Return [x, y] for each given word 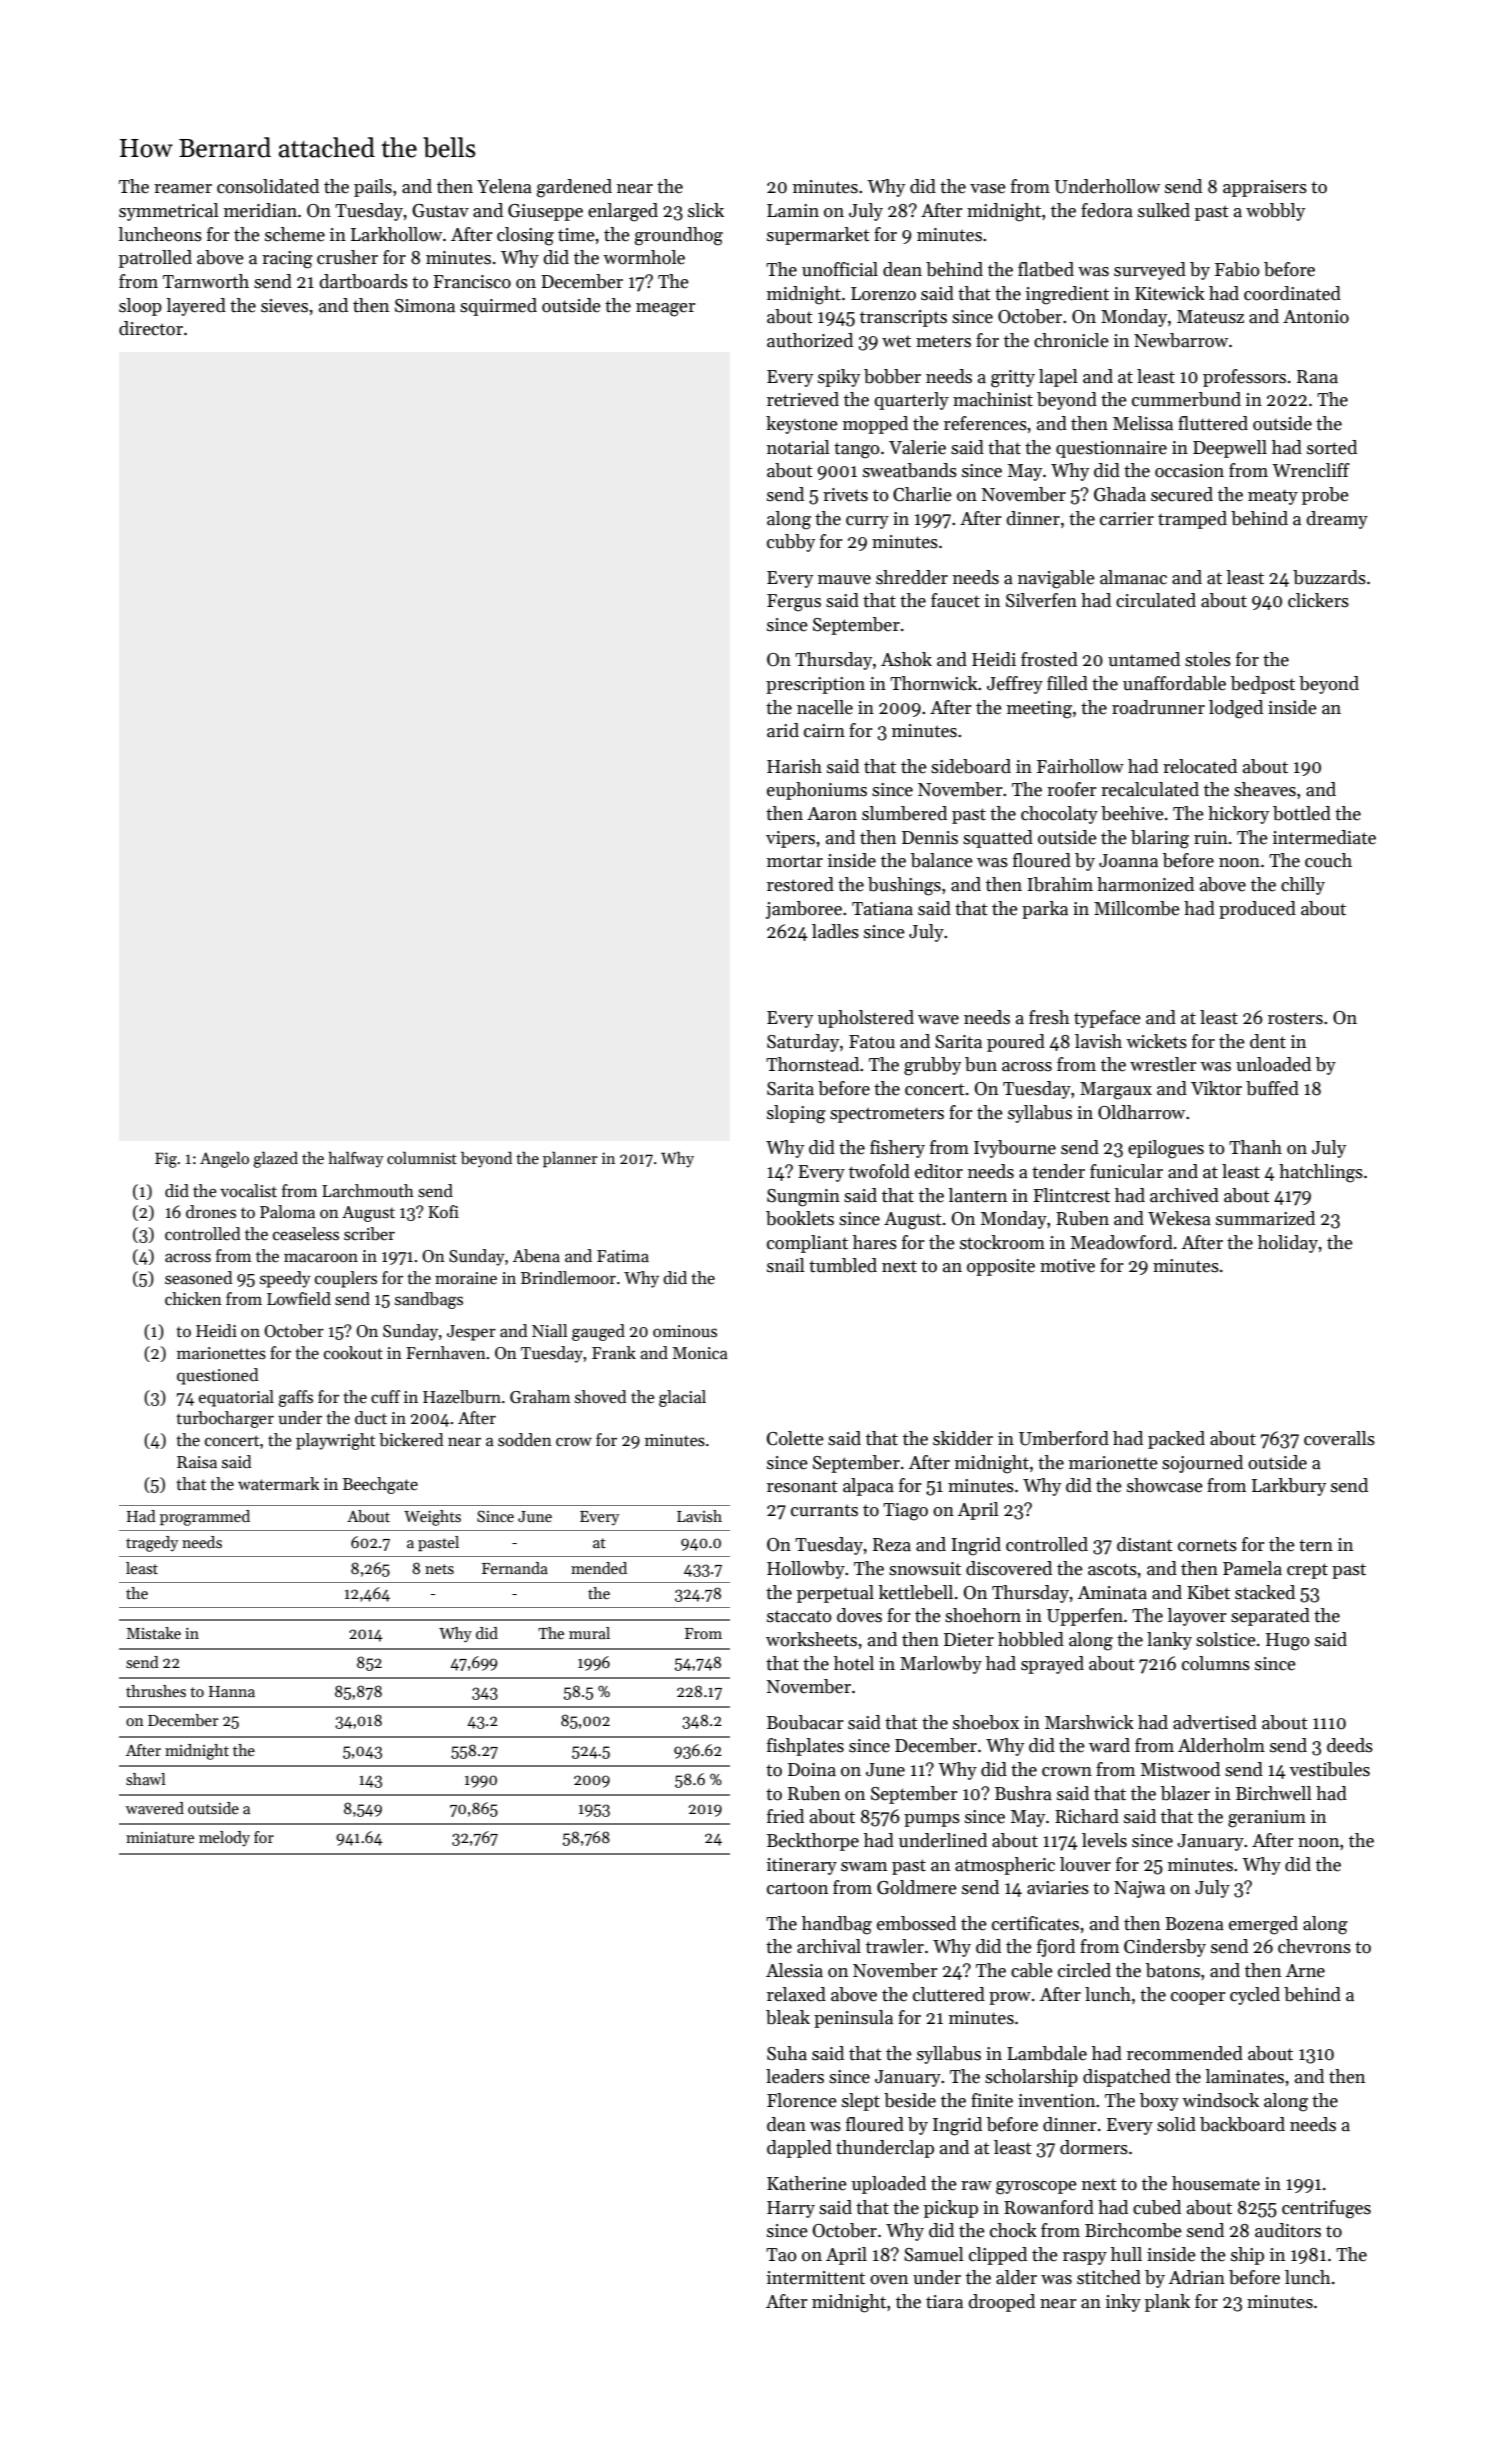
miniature [160, 1837]
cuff [385, 1397]
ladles [835, 931]
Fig [166, 1160]
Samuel [934, 2254]
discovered [1009, 1568]
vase [988, 189]
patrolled [155, 259]
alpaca [868, 1487]
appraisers [1265, 188]
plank [1167, 2303]
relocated [1200, 766]
